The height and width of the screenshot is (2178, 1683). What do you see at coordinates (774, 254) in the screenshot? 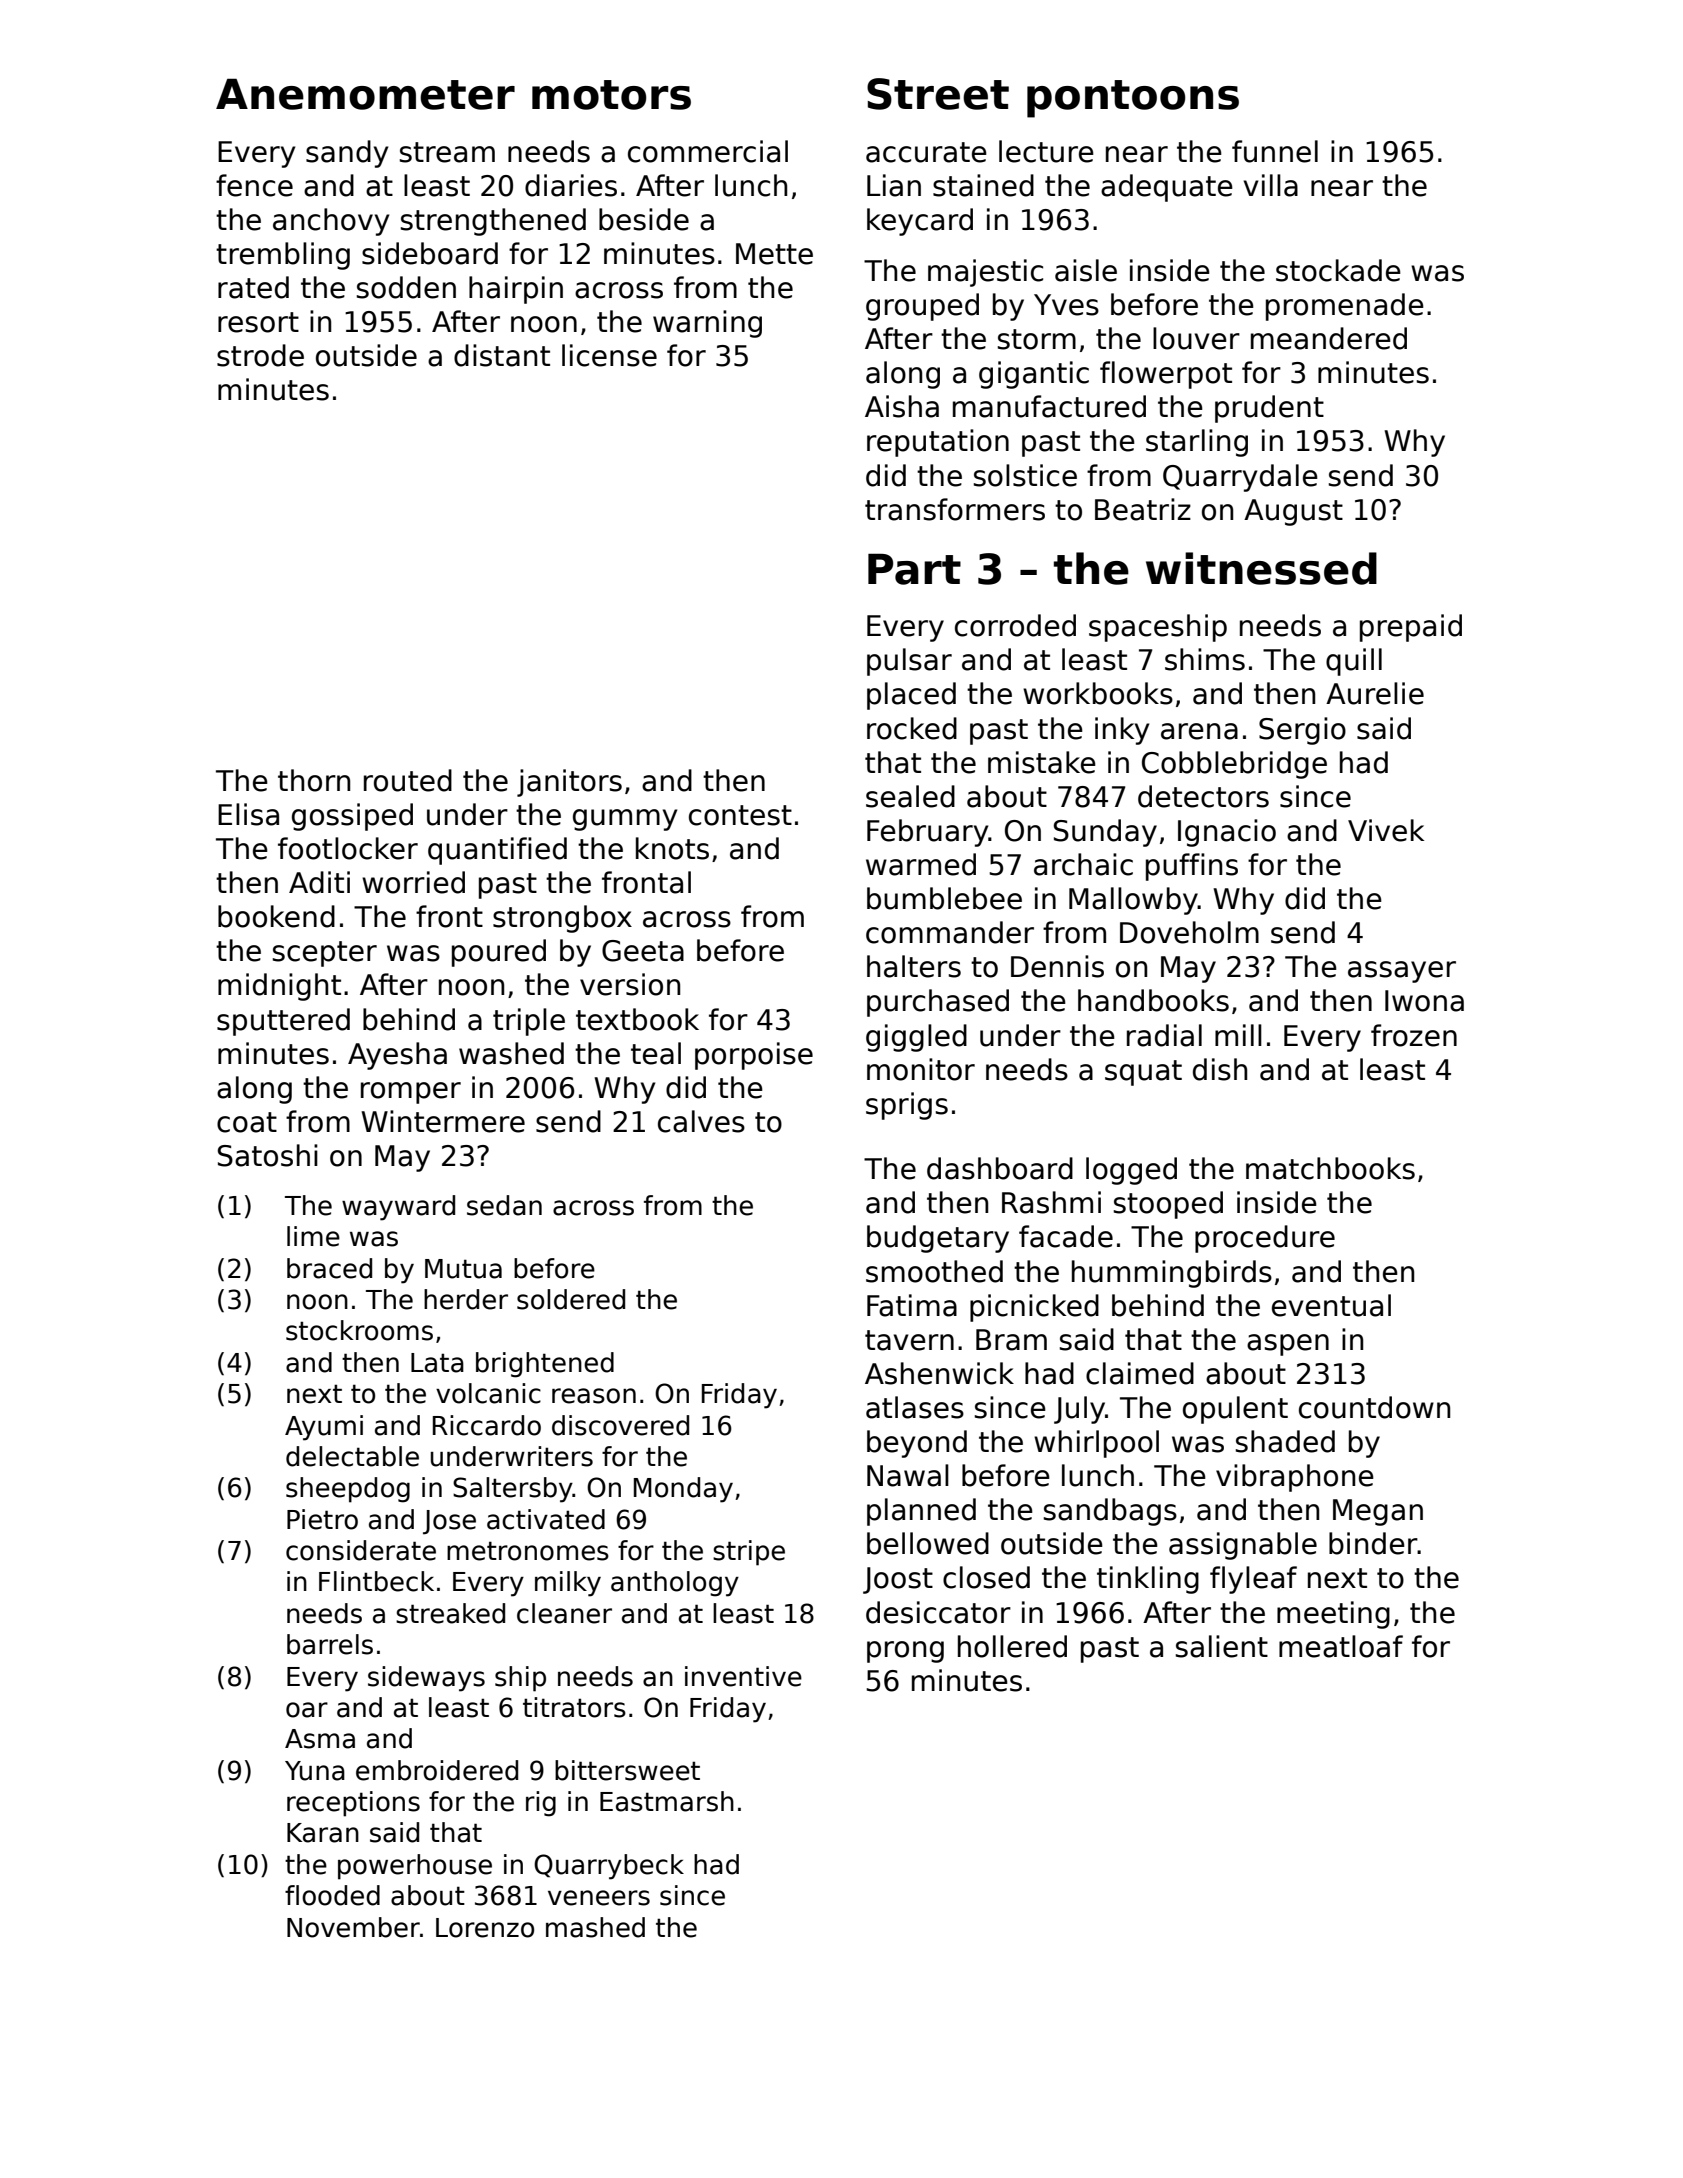
I see `Mette` at bounding box center [774, 254].
